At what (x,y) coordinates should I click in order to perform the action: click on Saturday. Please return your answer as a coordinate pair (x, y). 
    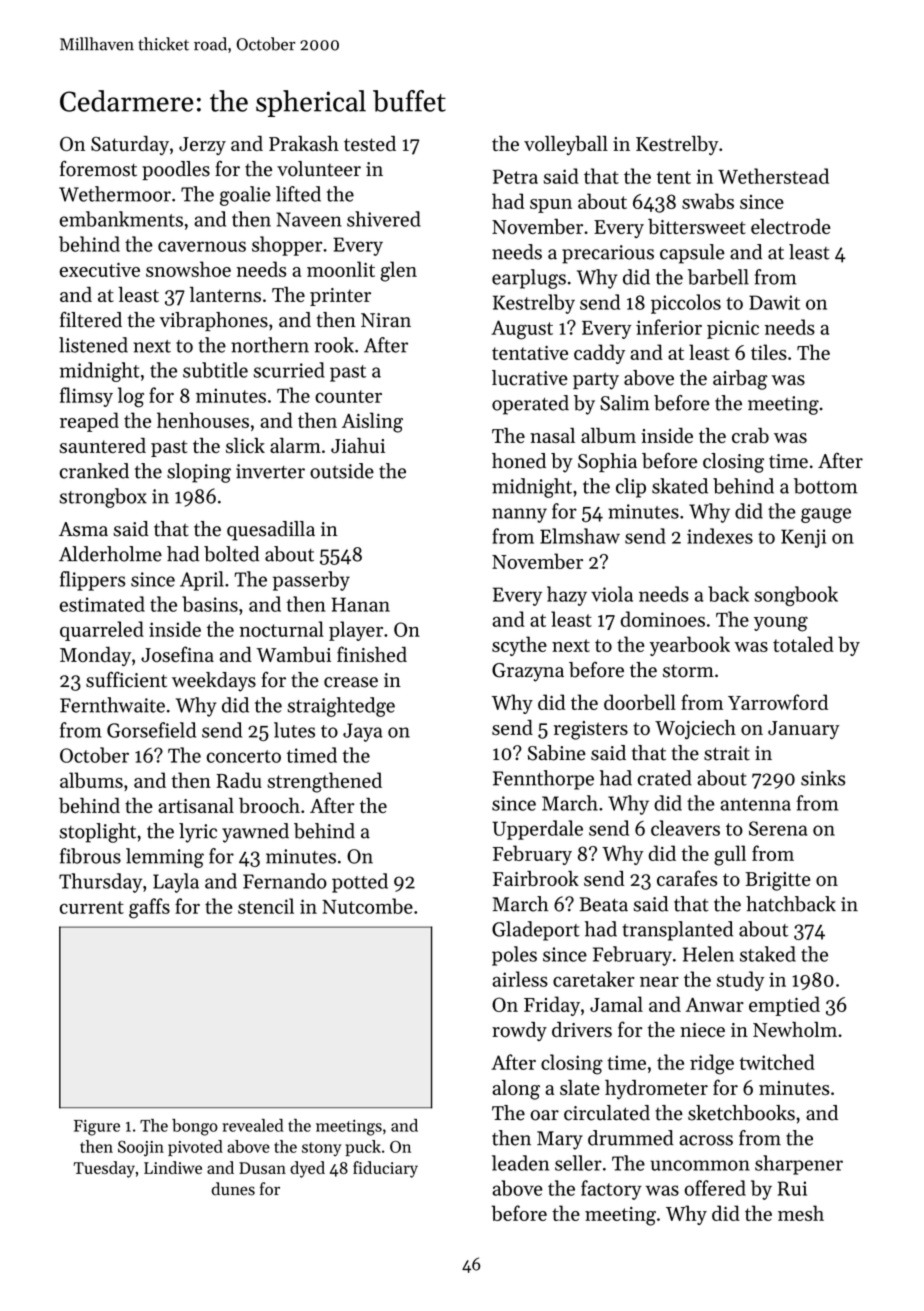
    Looking at the image, I should click on (130, 145).
